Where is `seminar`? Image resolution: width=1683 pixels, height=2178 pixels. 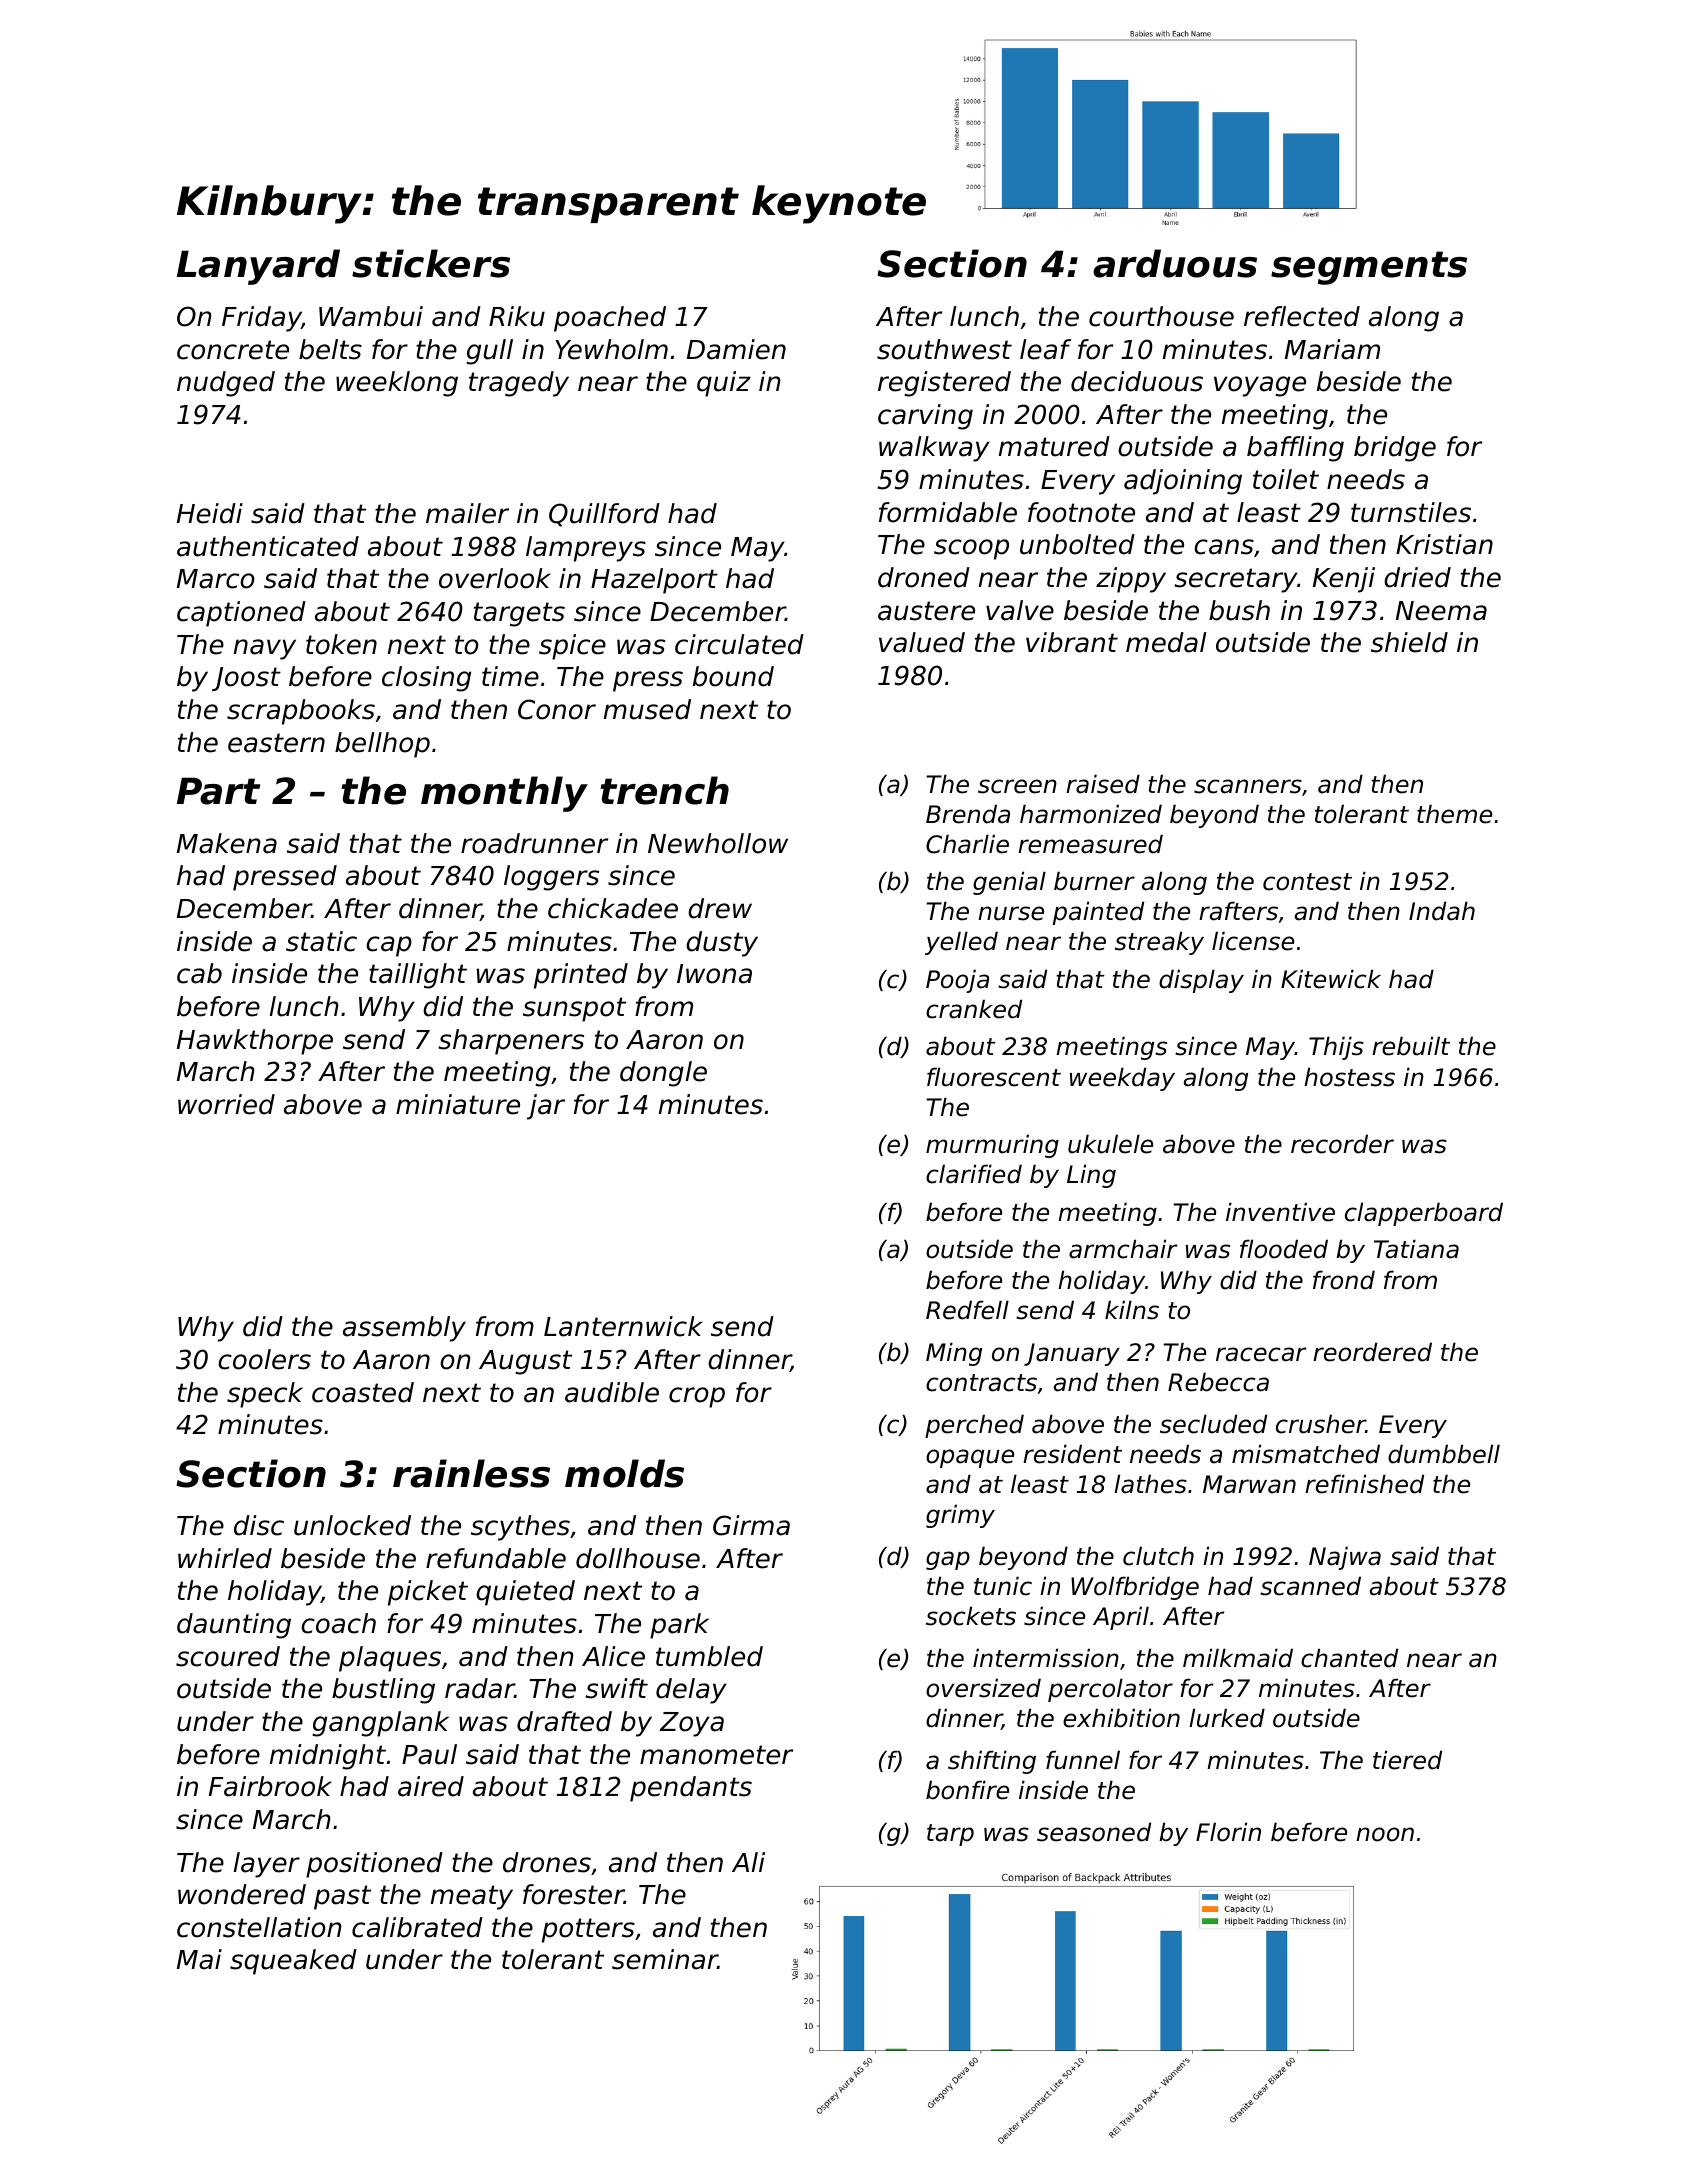 seminar is located at coordinates (665, 1959).
